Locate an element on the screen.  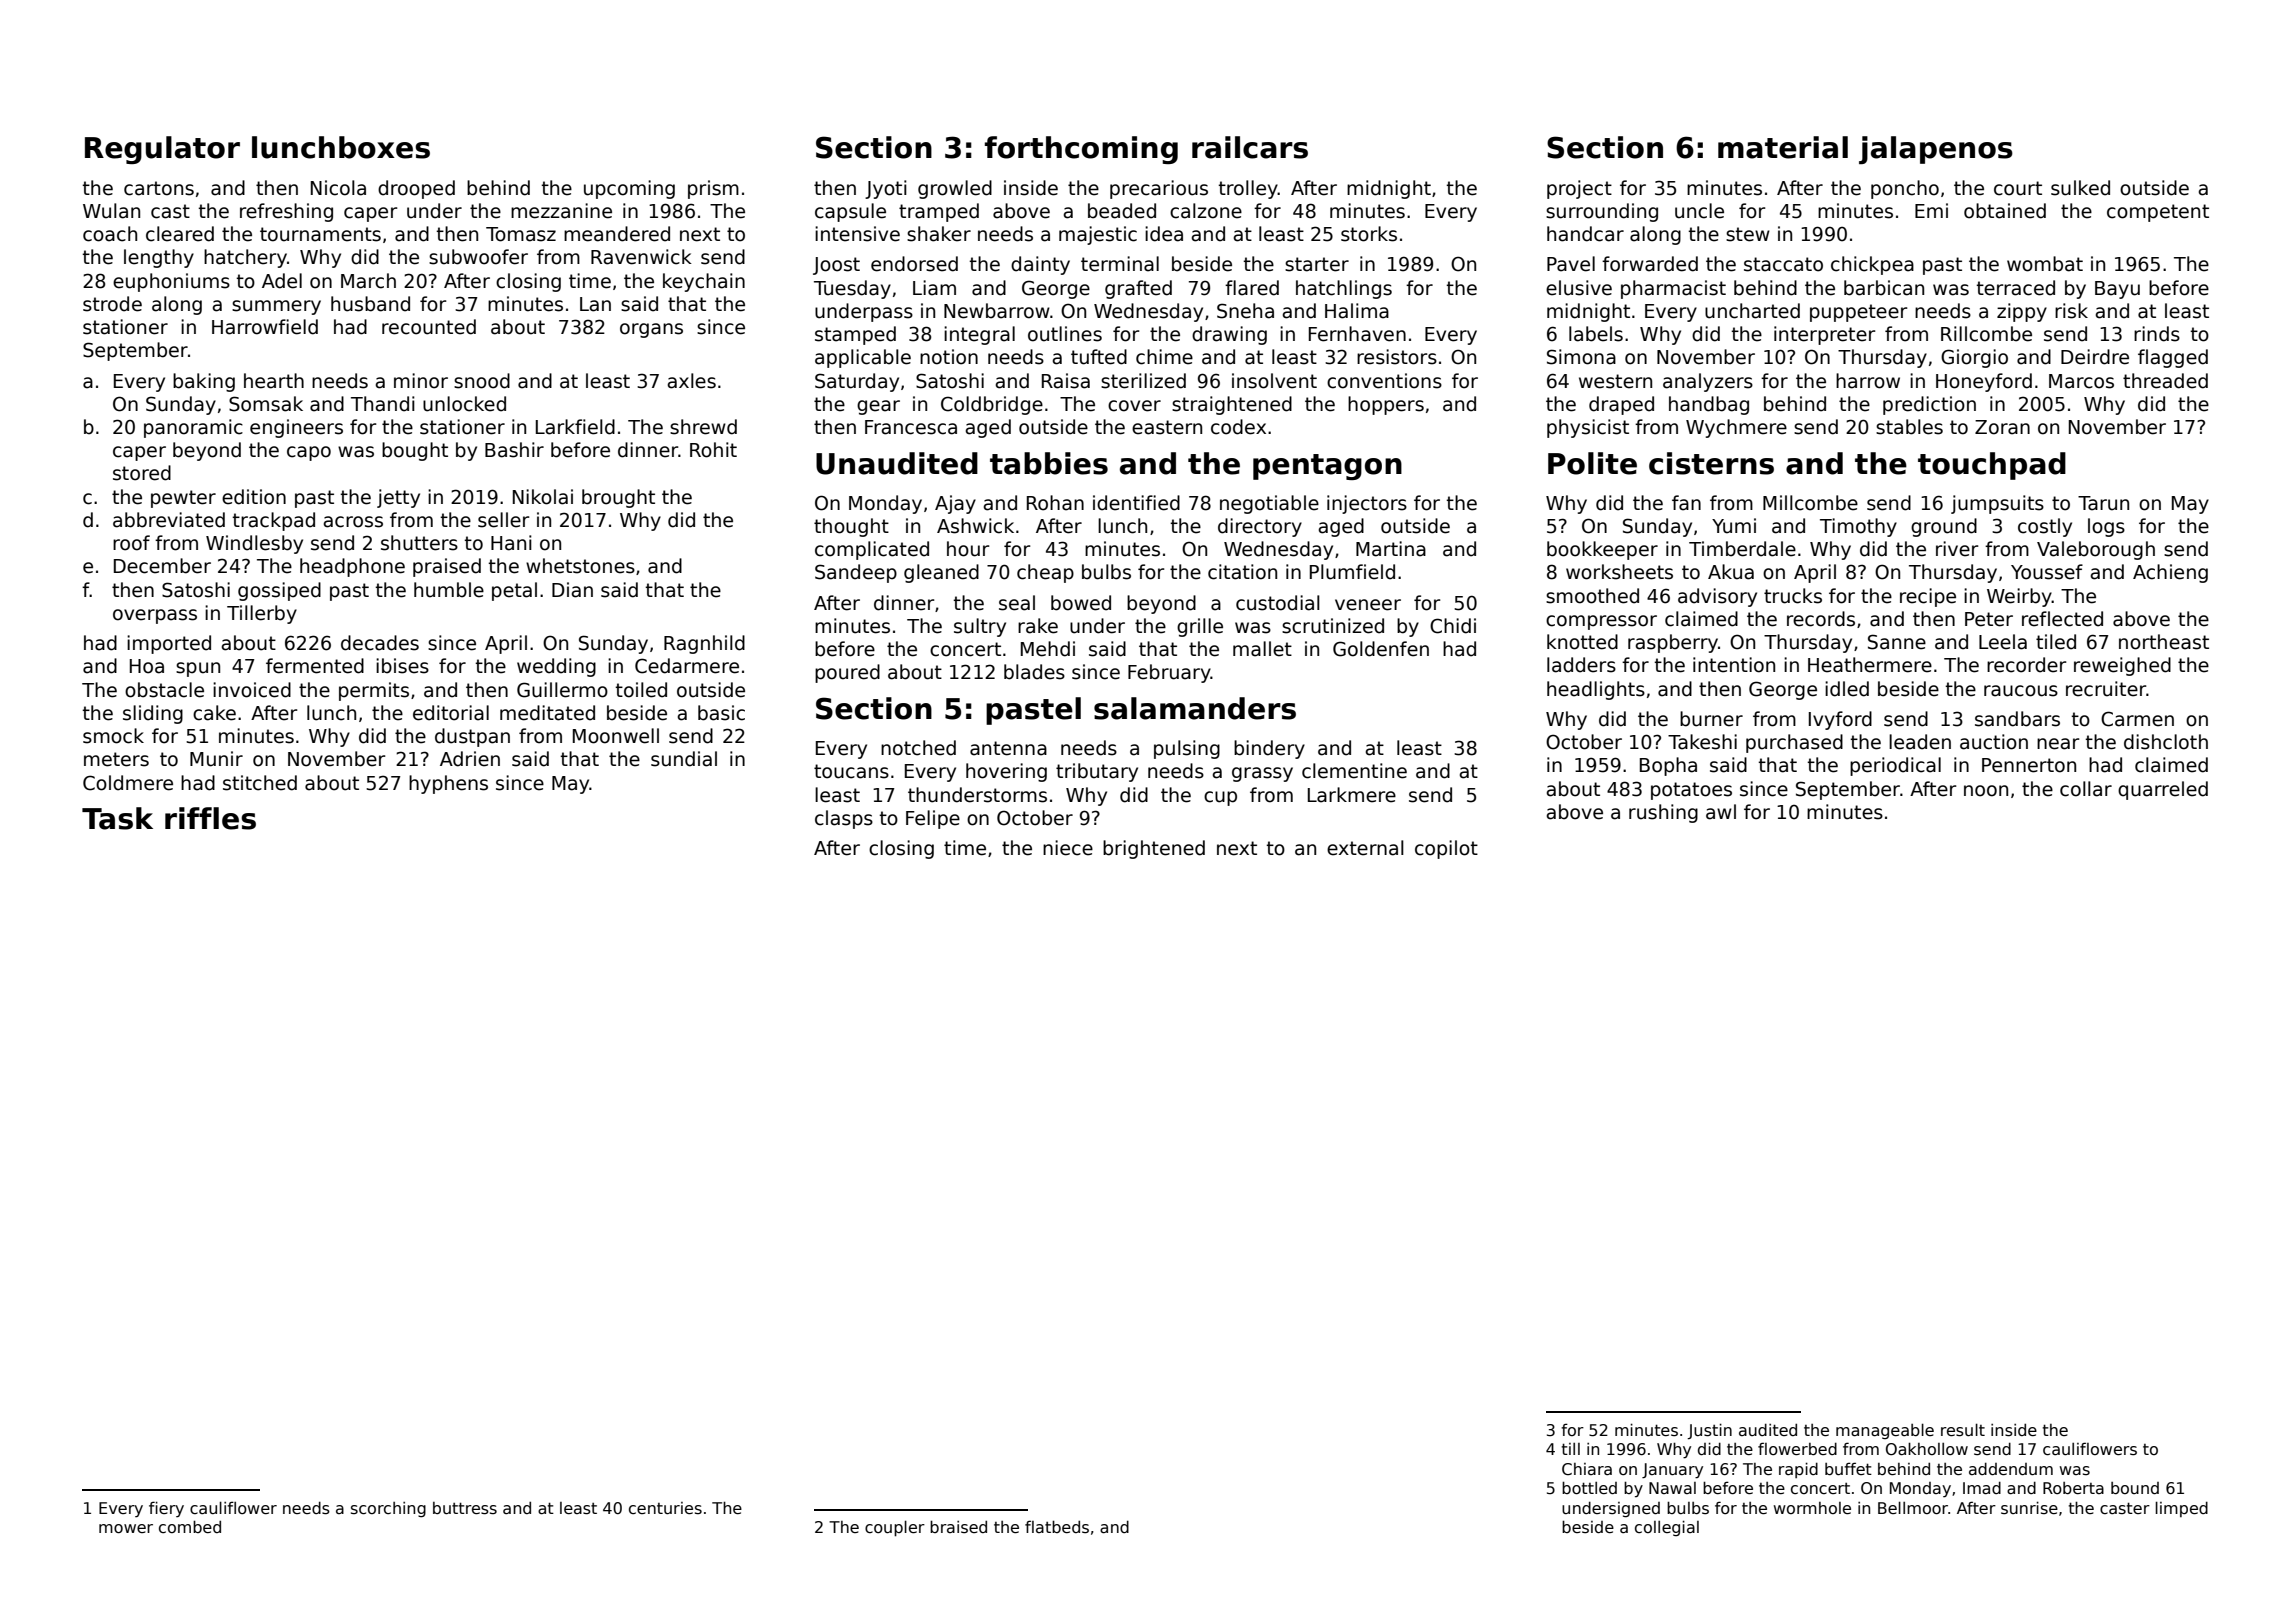
fiery is located at coordinates (166, 1509).
